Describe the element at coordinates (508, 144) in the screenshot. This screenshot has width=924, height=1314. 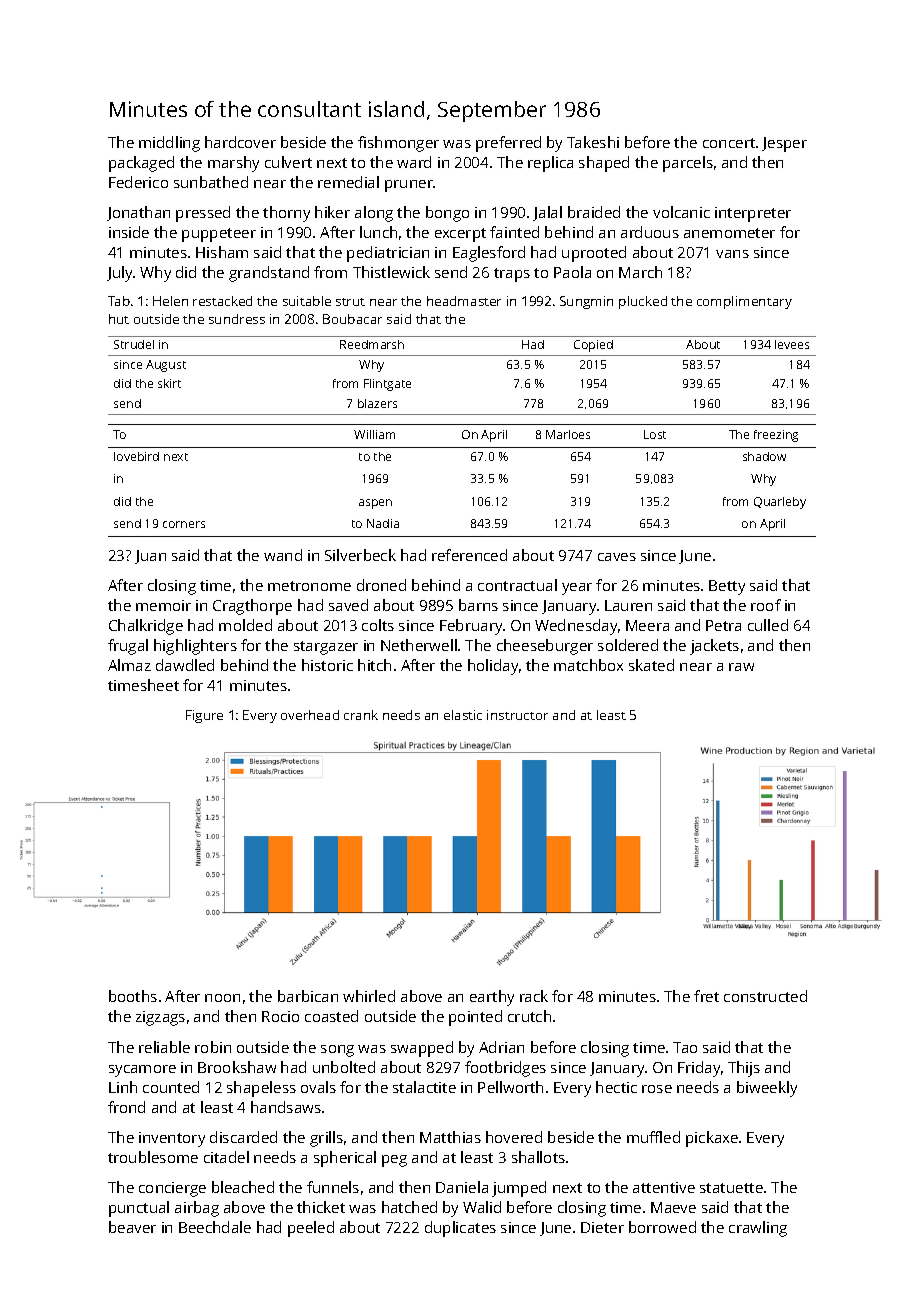
I see `preferred` at that location.
